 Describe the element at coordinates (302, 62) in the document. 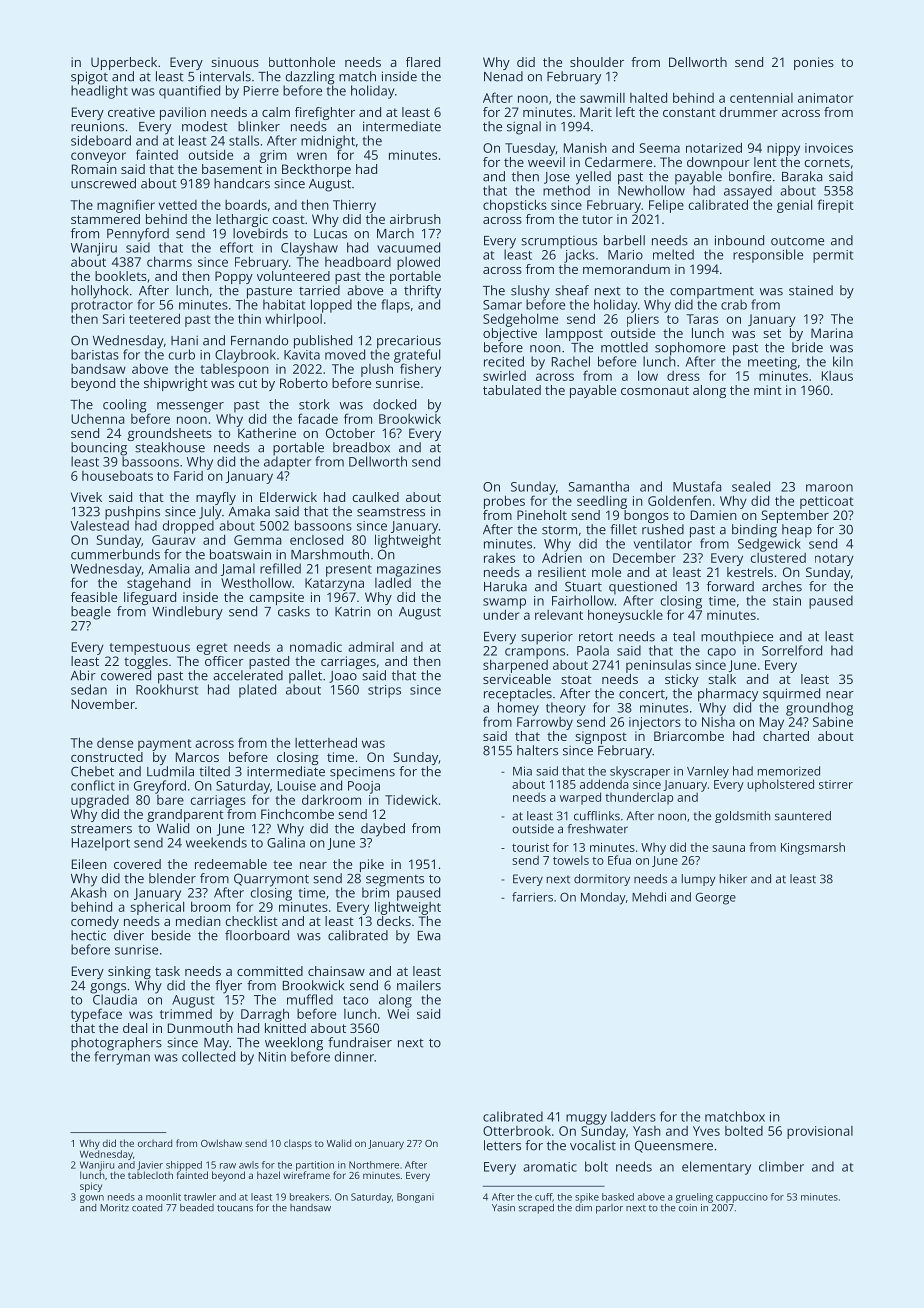

I see `buttonhole` at that location.
